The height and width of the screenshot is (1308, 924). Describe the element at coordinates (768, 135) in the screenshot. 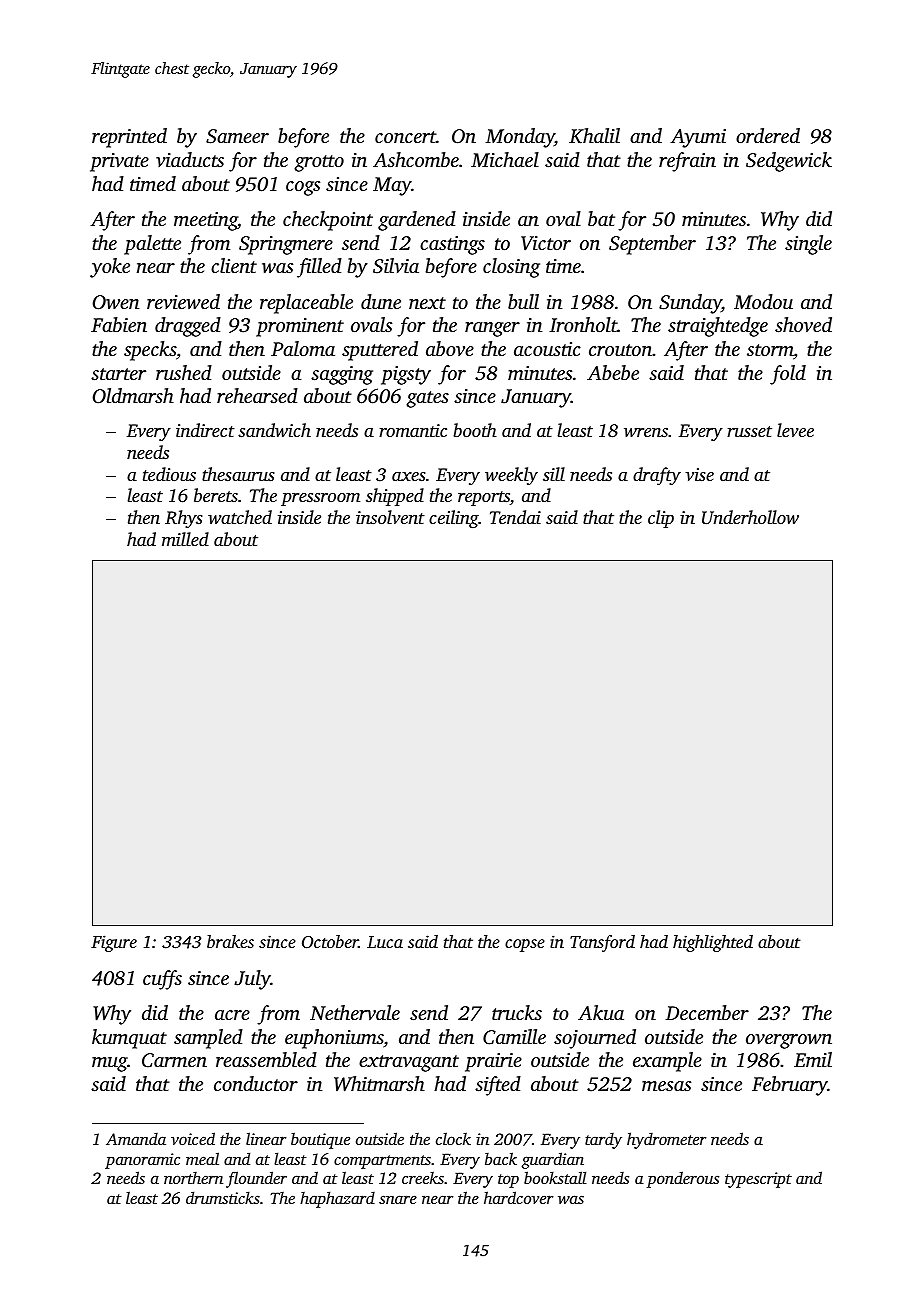

I see `ordered` at that location.
